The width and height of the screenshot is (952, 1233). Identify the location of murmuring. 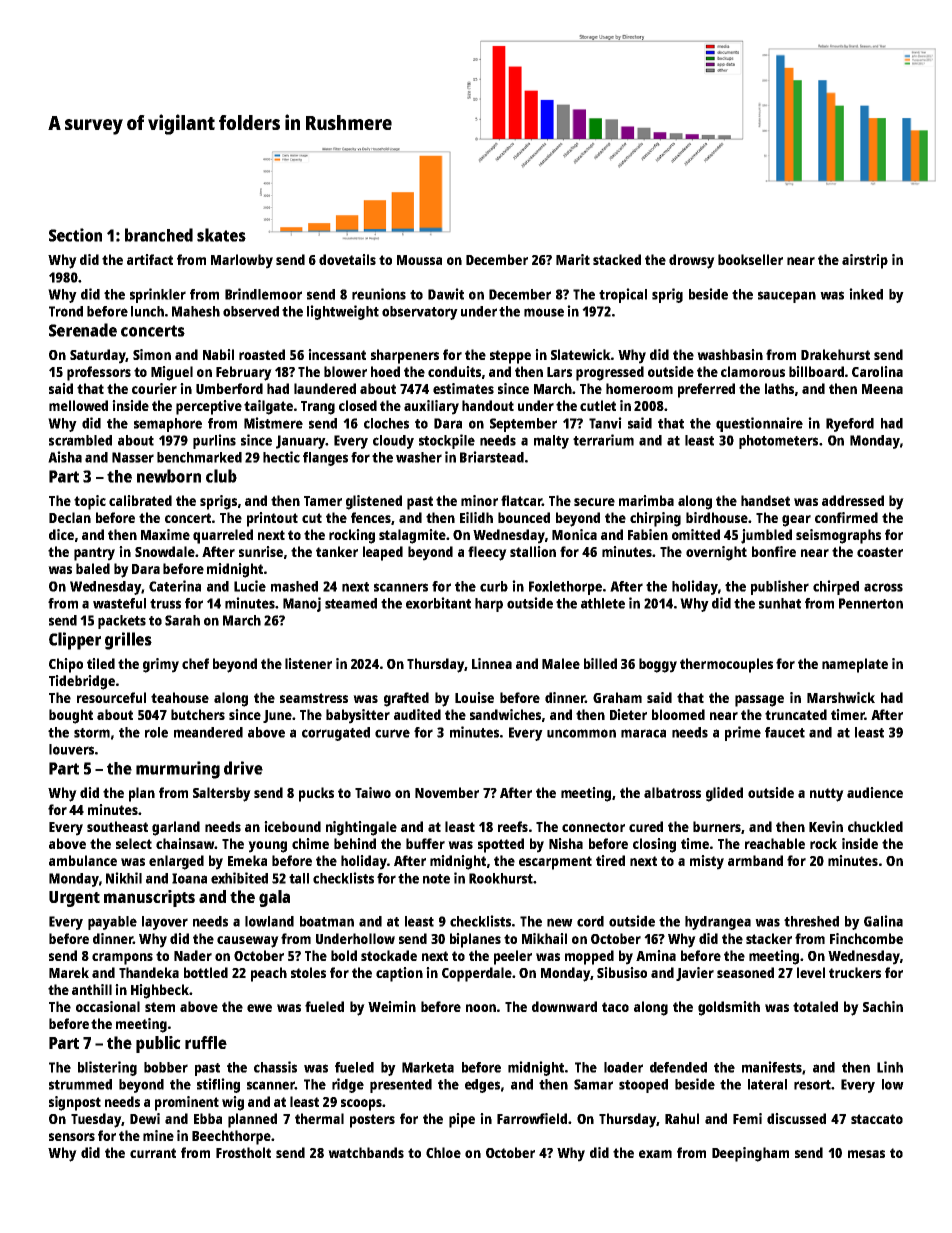
(178, 770).
